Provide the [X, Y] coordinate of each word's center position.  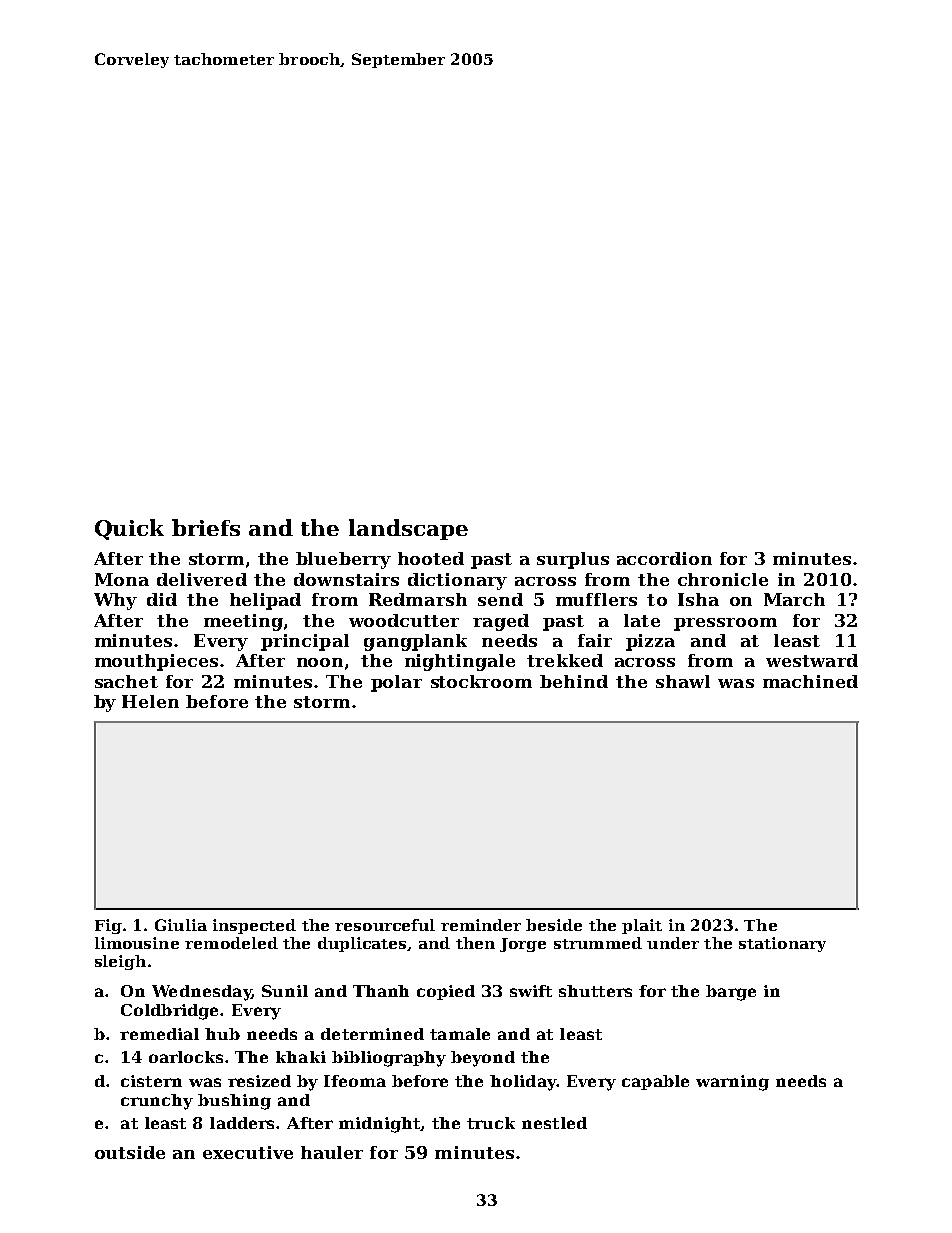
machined [810, 681]
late [642, 620]
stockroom [481, 681]
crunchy [157, 1102]
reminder [481, 925]
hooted [431, 558]
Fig [108, 926]
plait [642, 926]
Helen [150, 701]
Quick [129, 529]
